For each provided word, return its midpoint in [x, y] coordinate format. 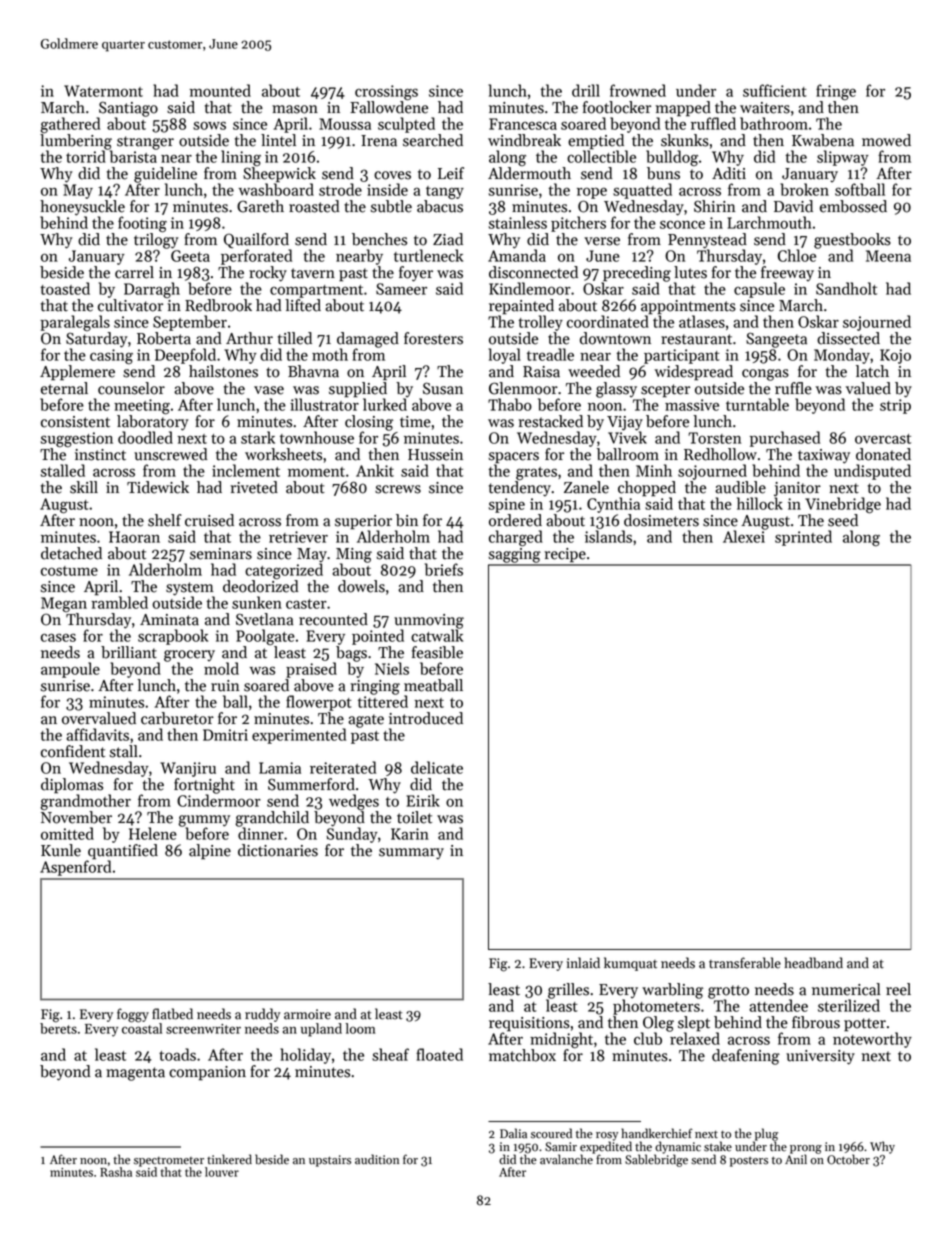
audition [377, 1159]
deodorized [260, 586]
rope [592, 193]
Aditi [729, 173]
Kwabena [823, 140]
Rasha [116, 1172]
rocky [268, 274]
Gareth [260, 206]
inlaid [583, 963]
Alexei [744, 536]
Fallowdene [389, 107]
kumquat [630, 964]
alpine [210, 852]
